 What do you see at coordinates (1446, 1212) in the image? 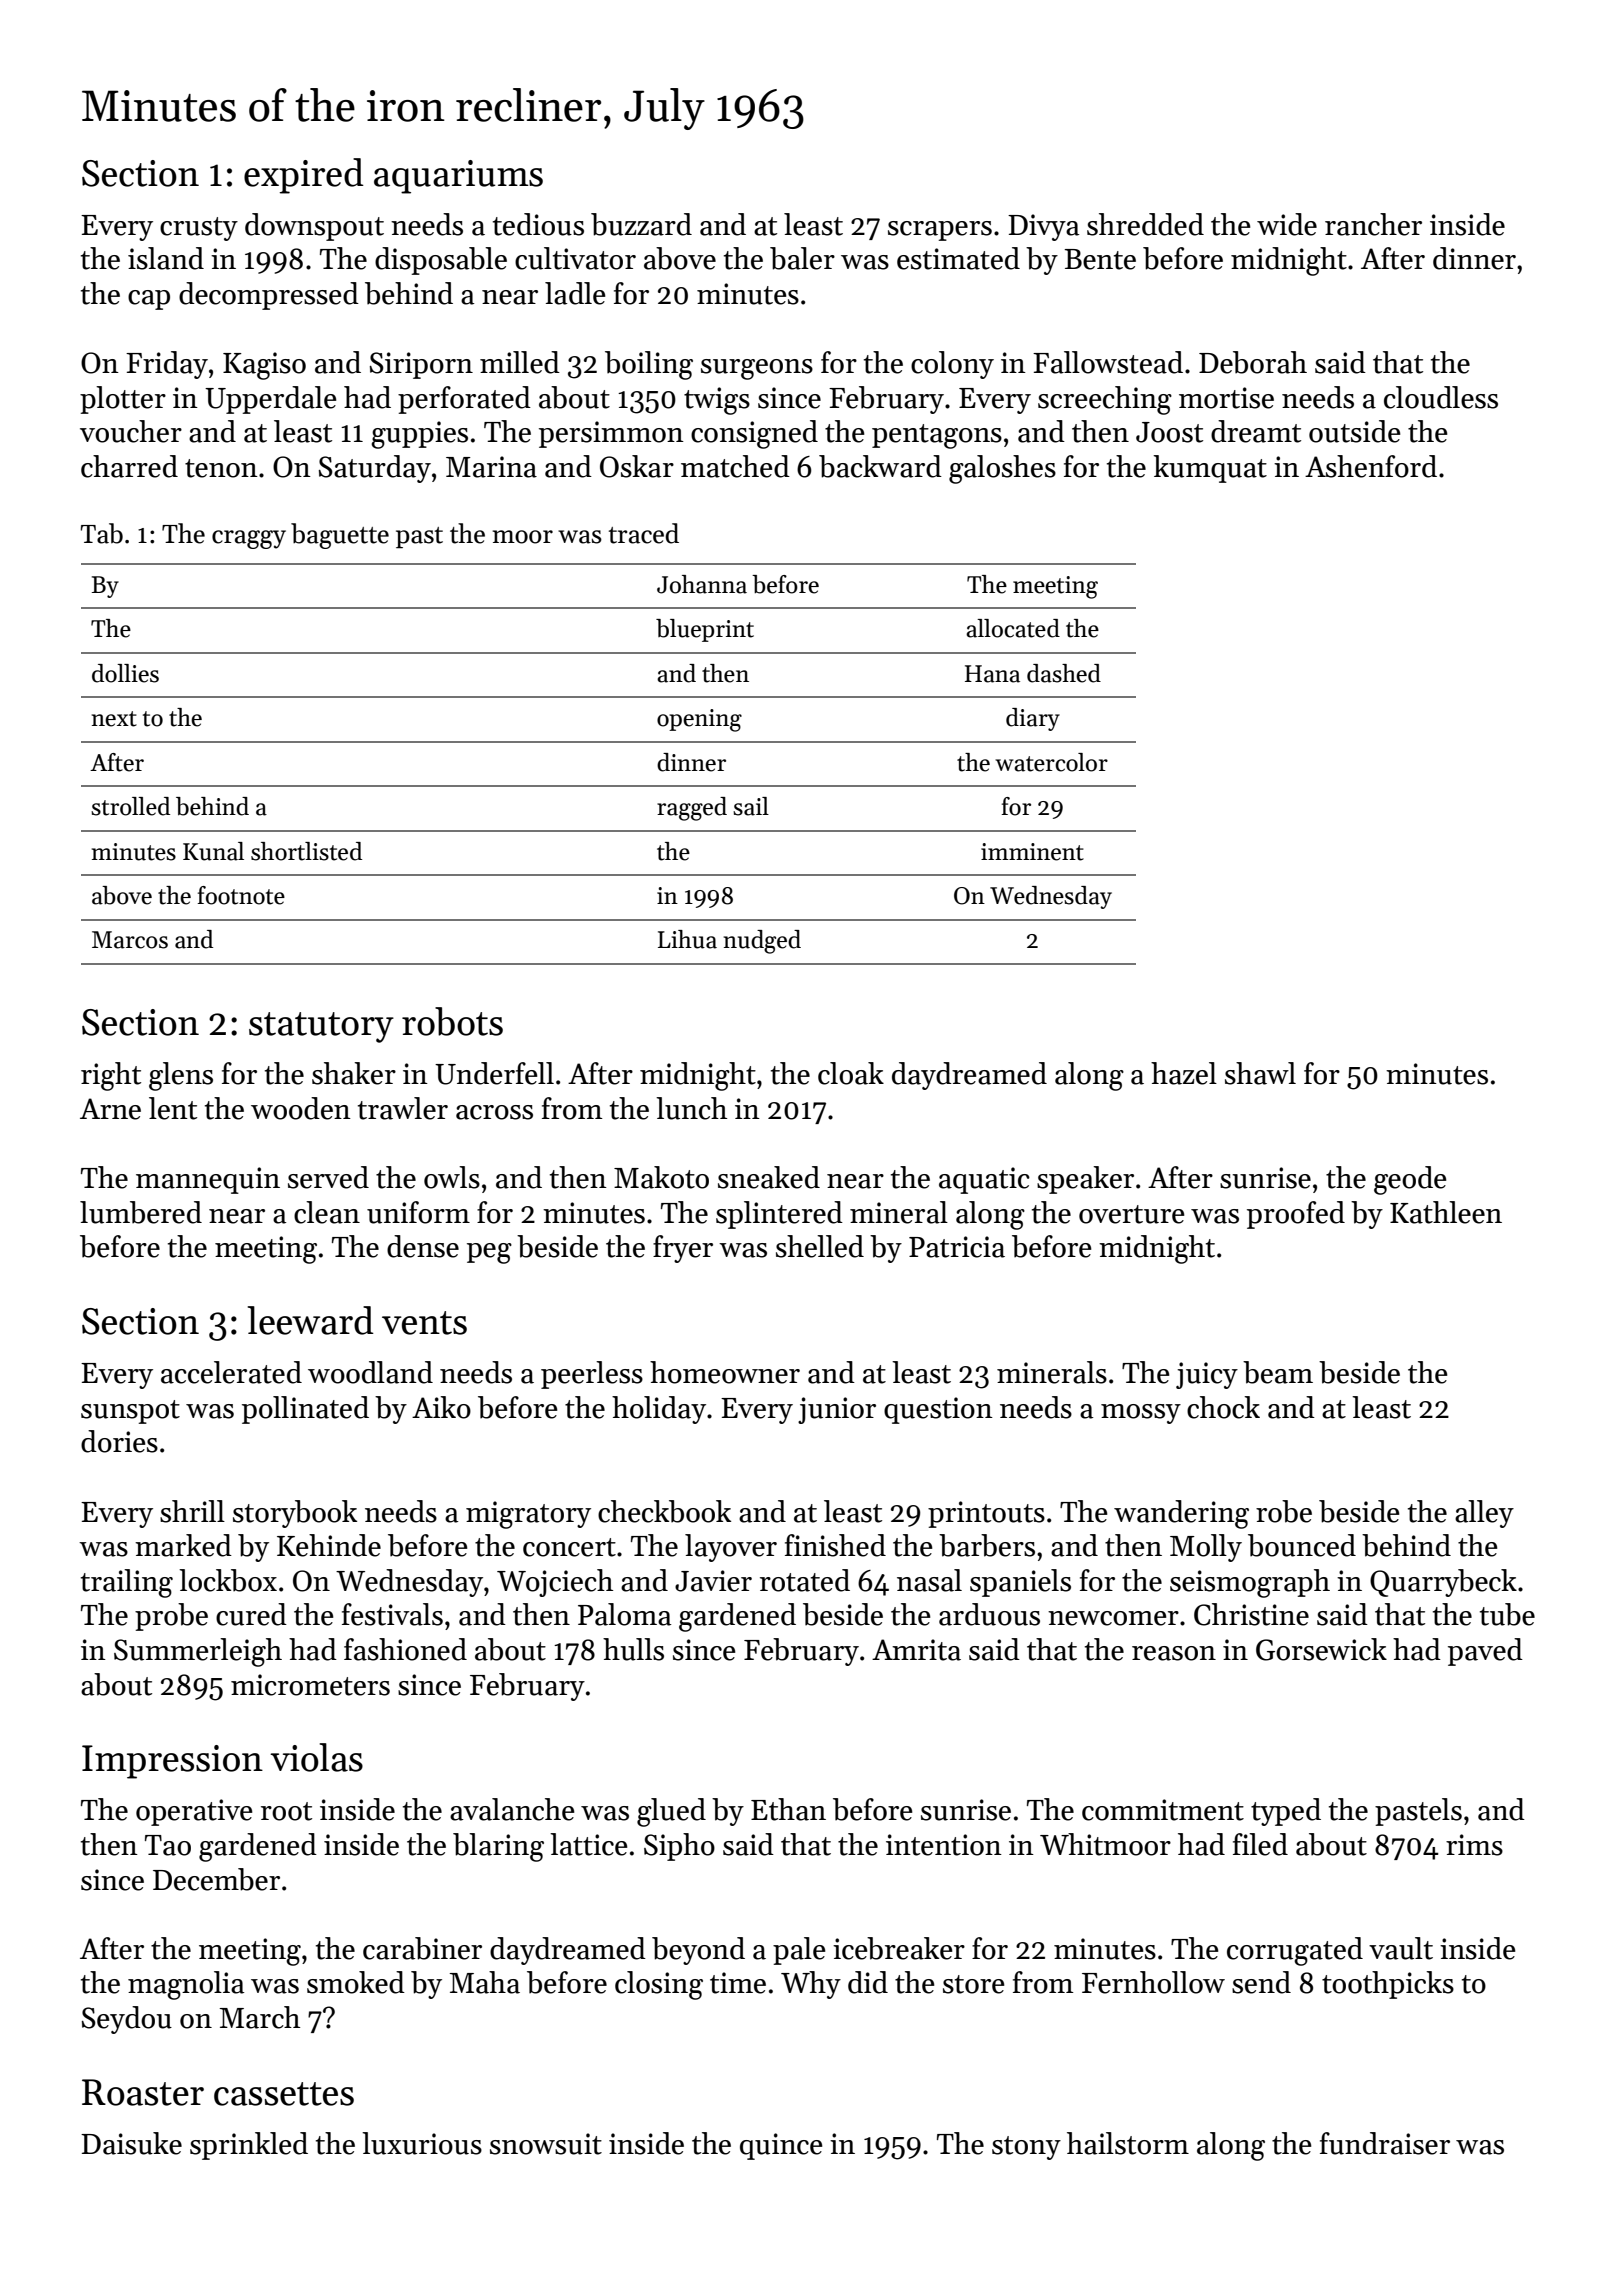
I see `Kathleen` at bounding box center [1446, 1212].
